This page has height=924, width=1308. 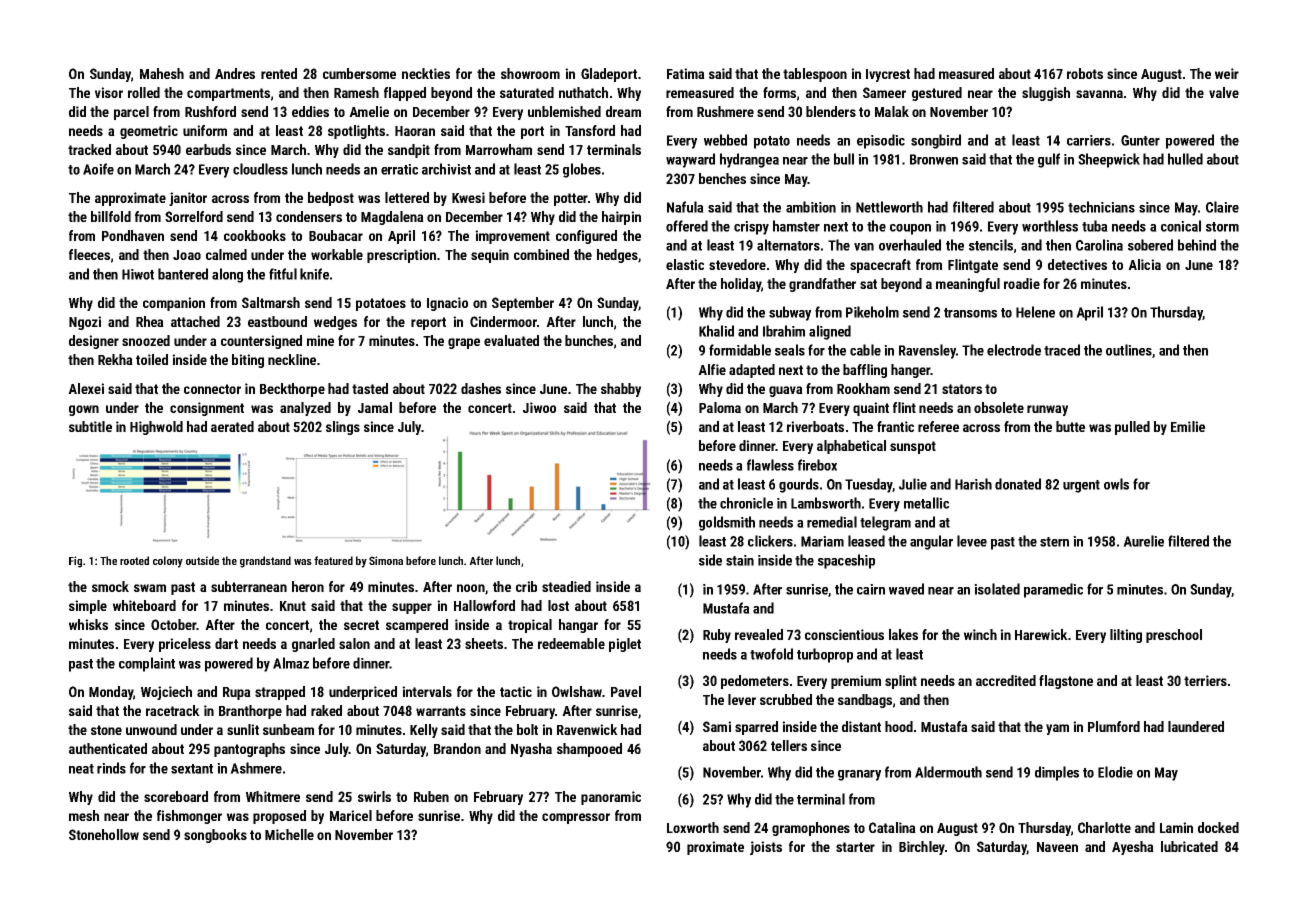 I want to click on Bronwen, so click(x=934, y=159).
